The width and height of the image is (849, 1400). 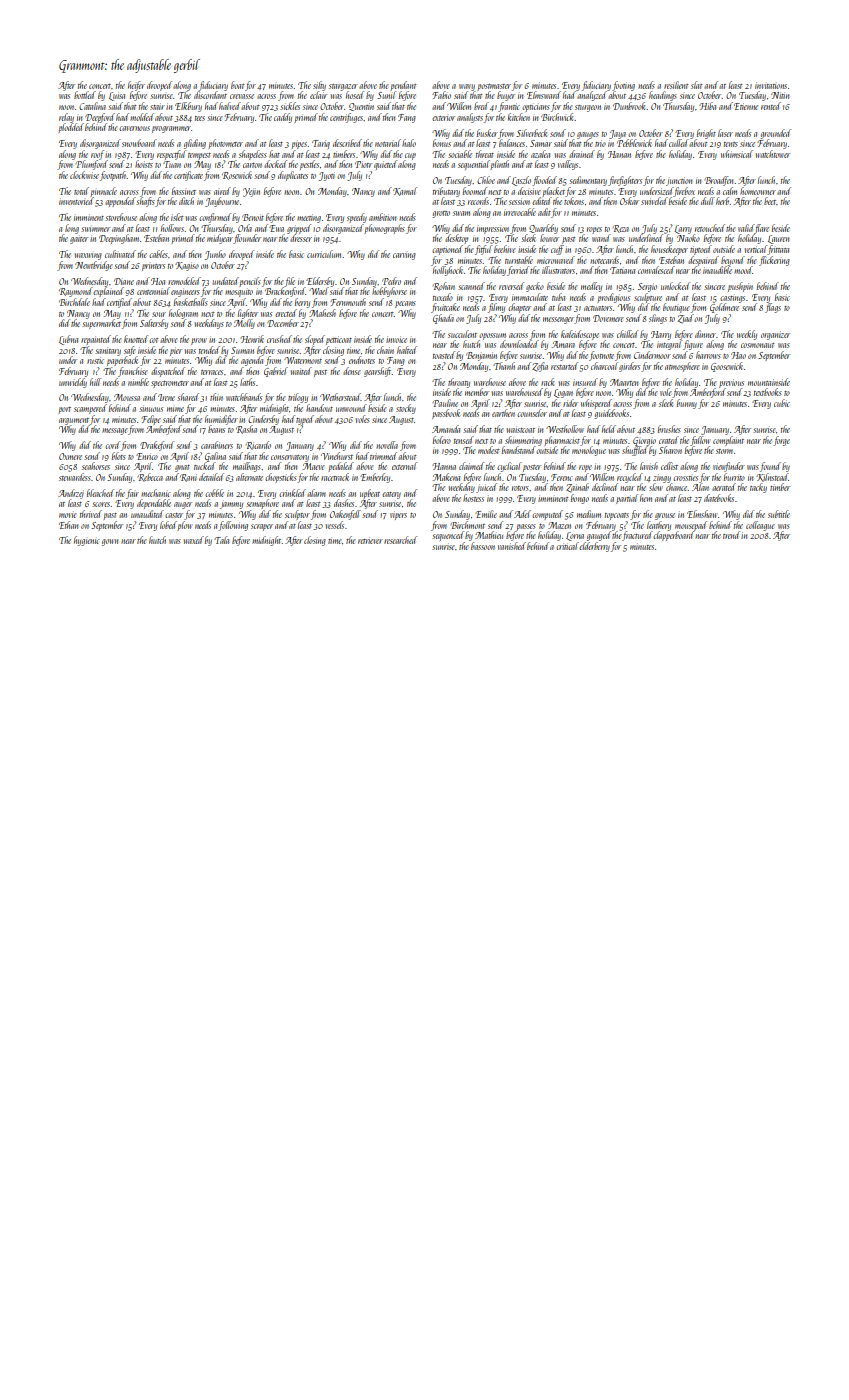 I want to click on whimsical, so click(x=737, y=154).
